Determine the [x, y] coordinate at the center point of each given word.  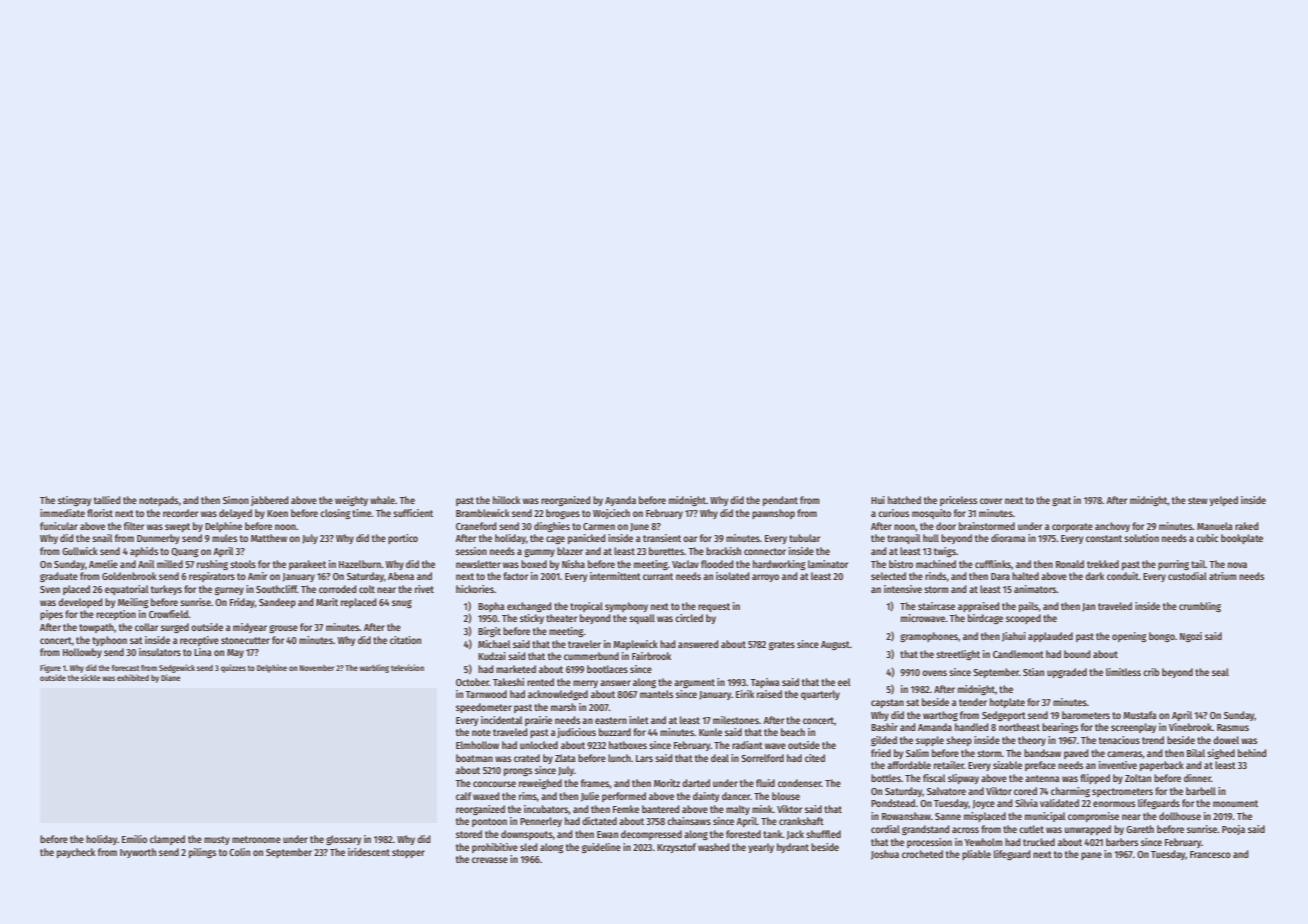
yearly [761, 848]
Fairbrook [651, 656]
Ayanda [620, 501]
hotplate [1007, 703]
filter [134, 526]
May [235, 653]
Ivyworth [138, 853]
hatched [904, 500]
